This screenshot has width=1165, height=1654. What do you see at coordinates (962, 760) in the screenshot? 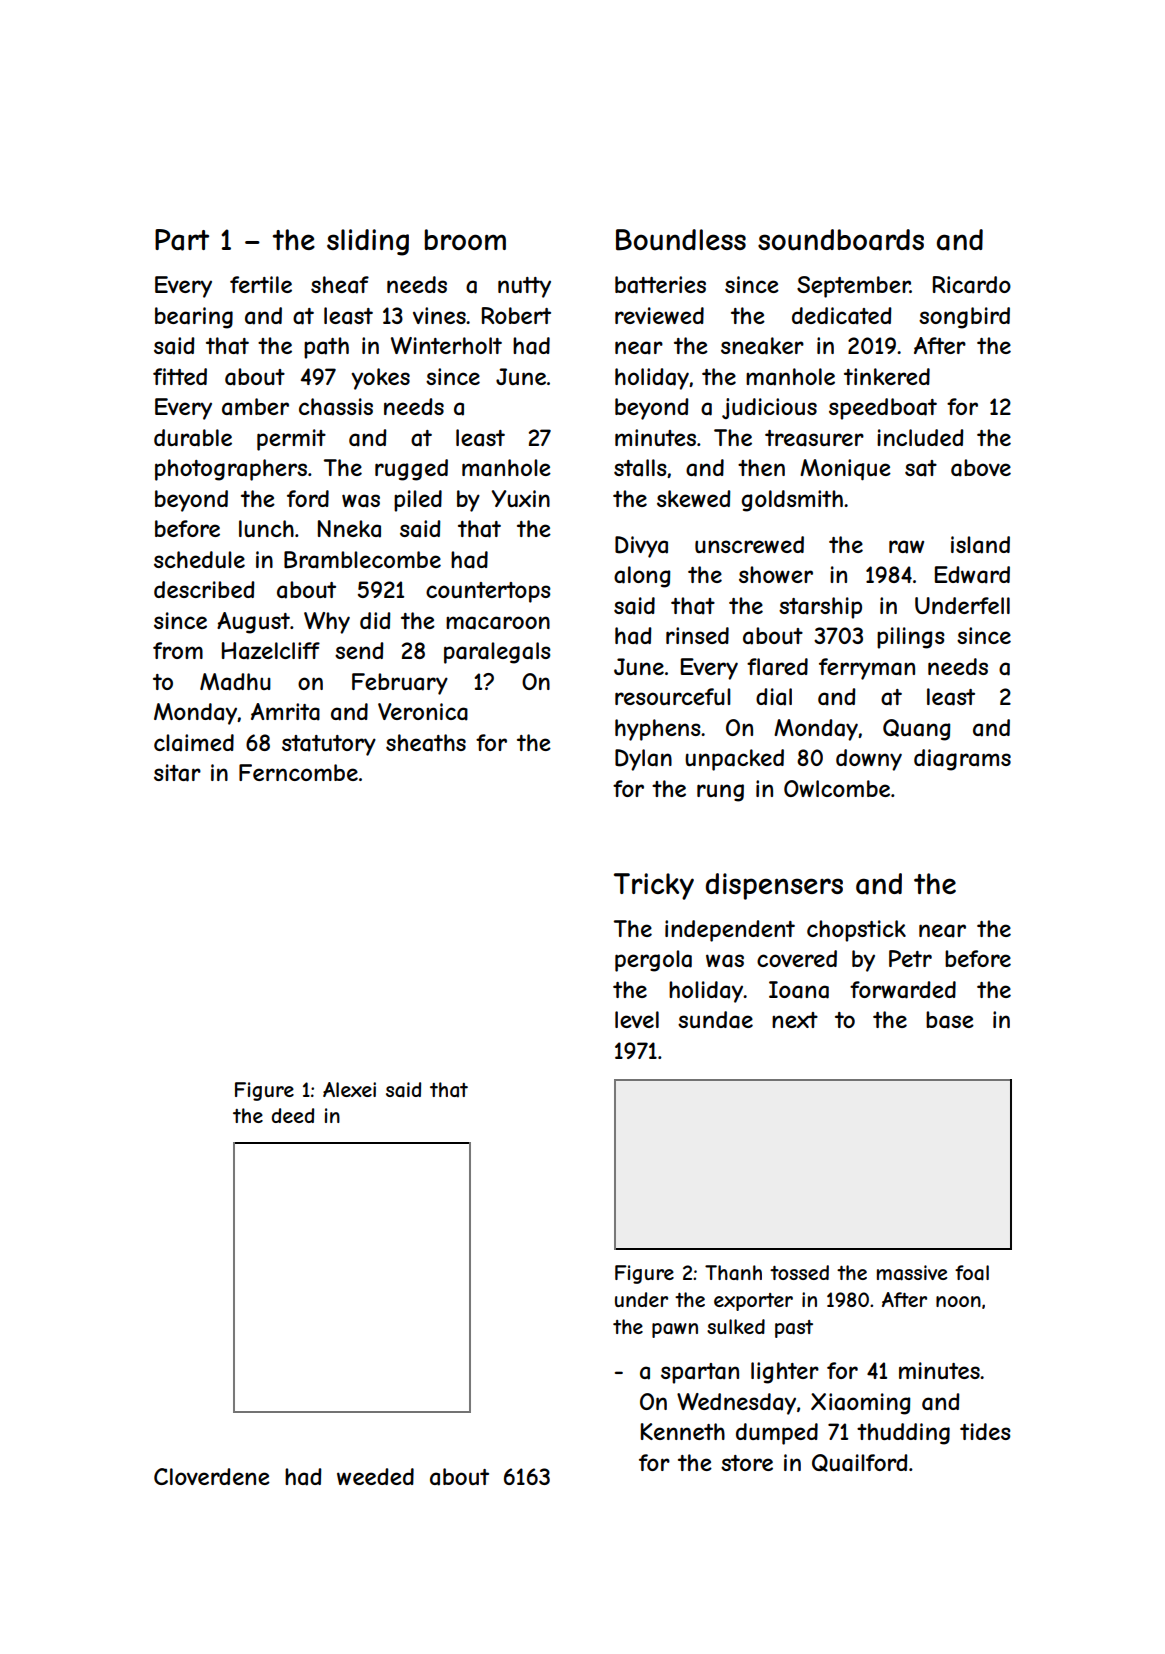
I see `diagrams` at bounding box center [962, 760].
